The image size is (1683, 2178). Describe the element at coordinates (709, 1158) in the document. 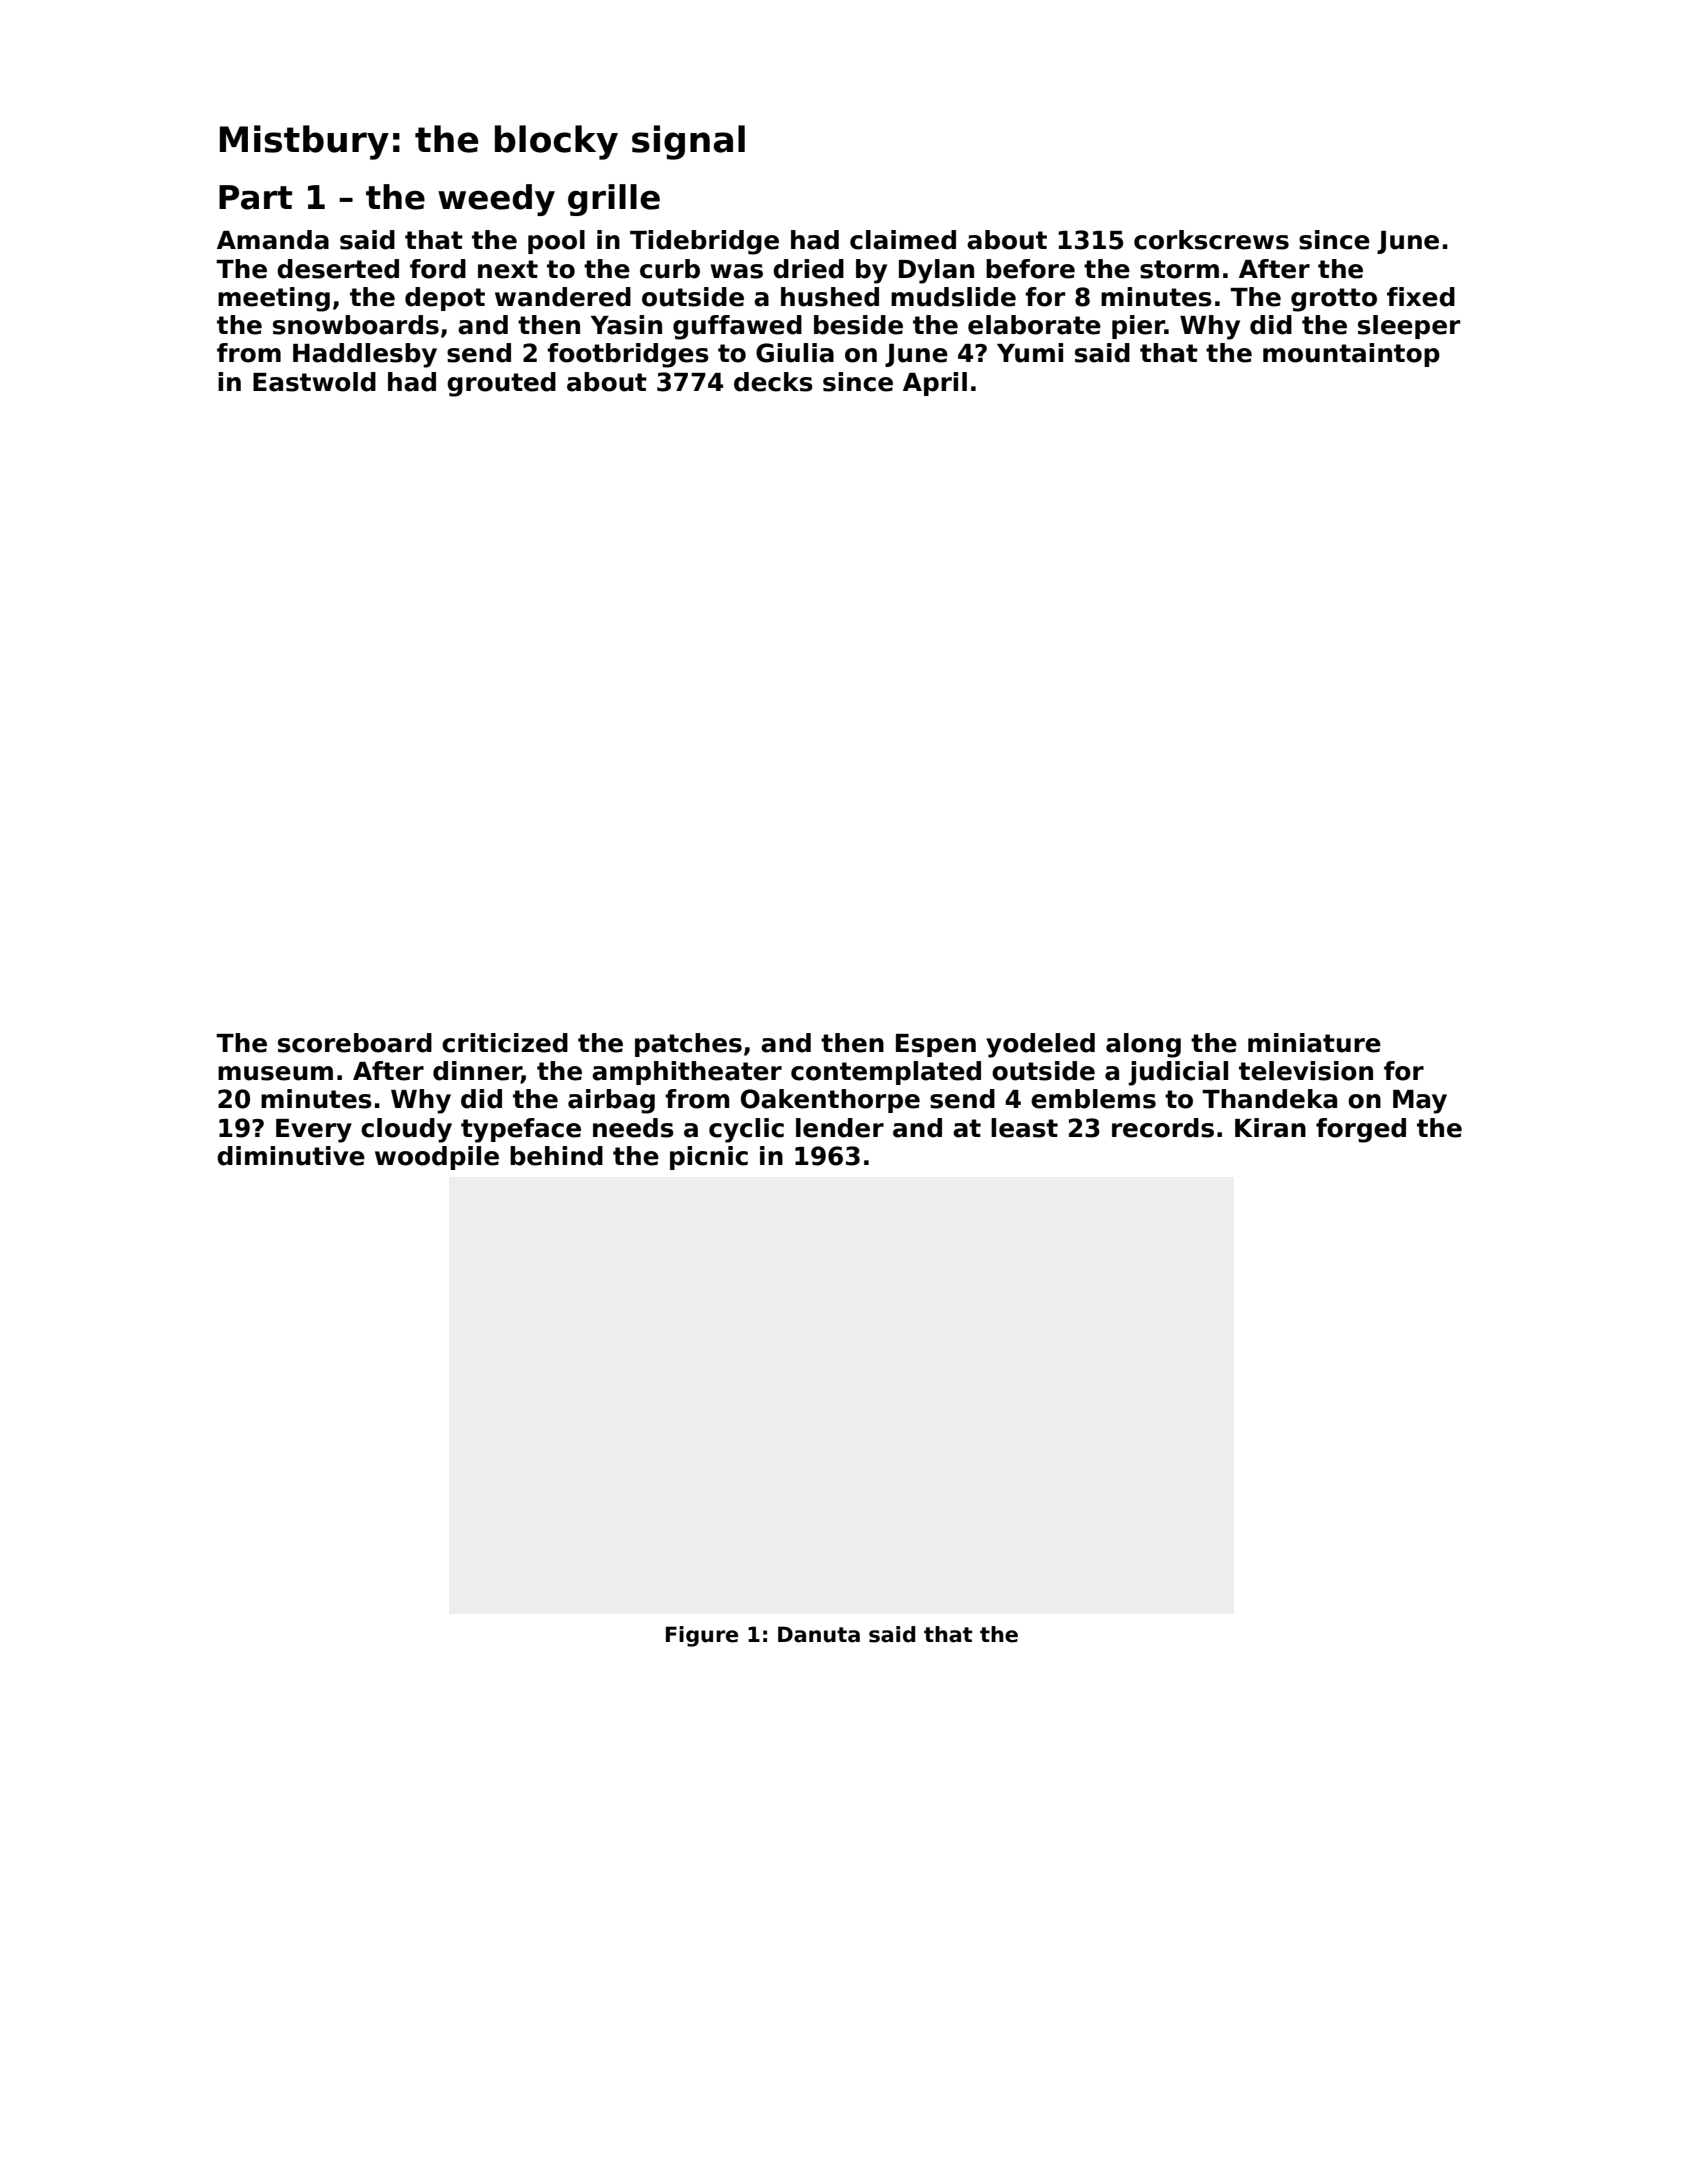

I see `picnic` at that location.
